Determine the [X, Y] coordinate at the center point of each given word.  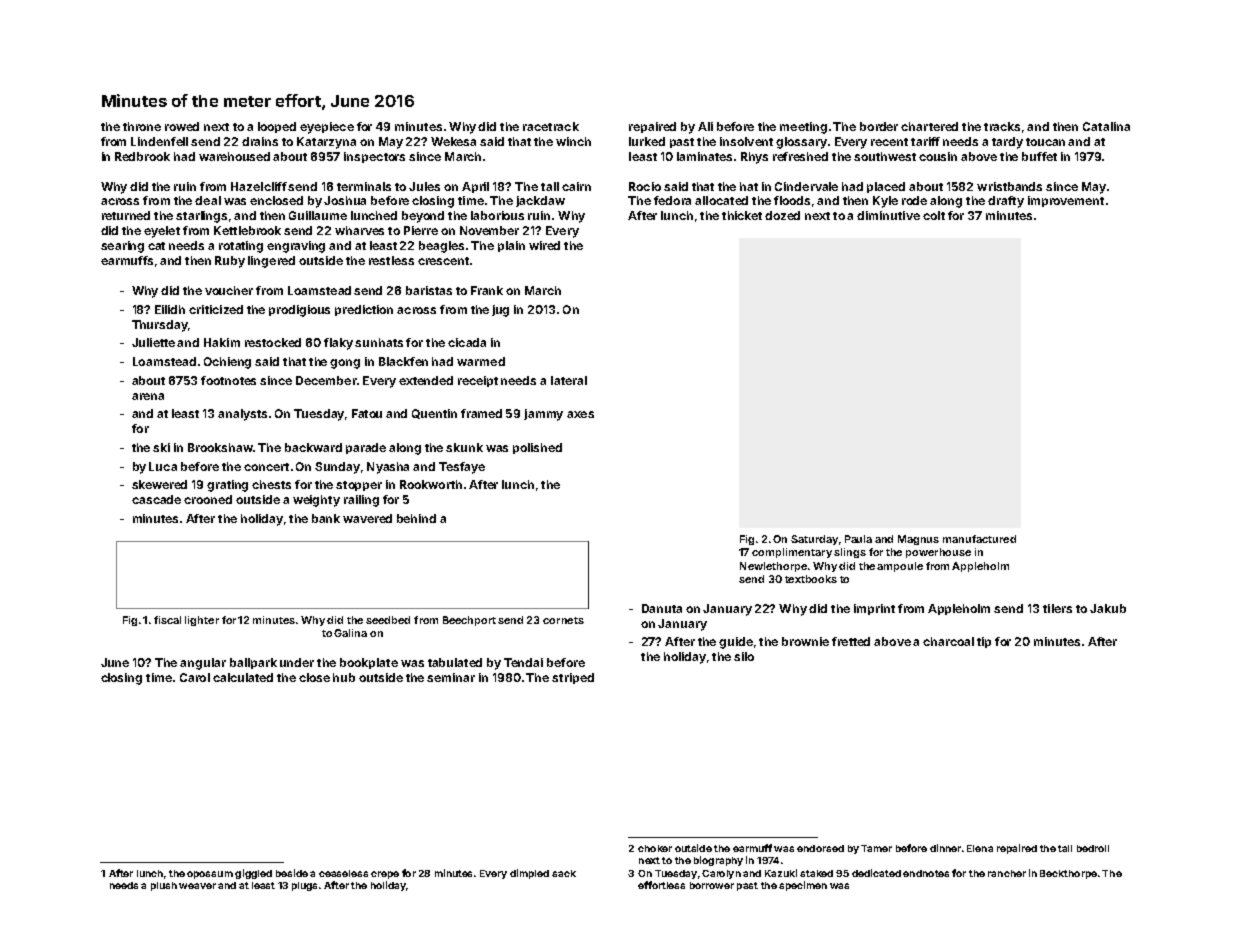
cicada [467, 342]
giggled [253, 874]
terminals [364, 186]
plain [511, 246]
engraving [296, 247]
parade [366, 448]
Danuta [662, 608]
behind [416, 518]
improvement [1066, 201]
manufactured [979, 539]
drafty [1006, 202]
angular [203, 664]
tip [984, 642]
